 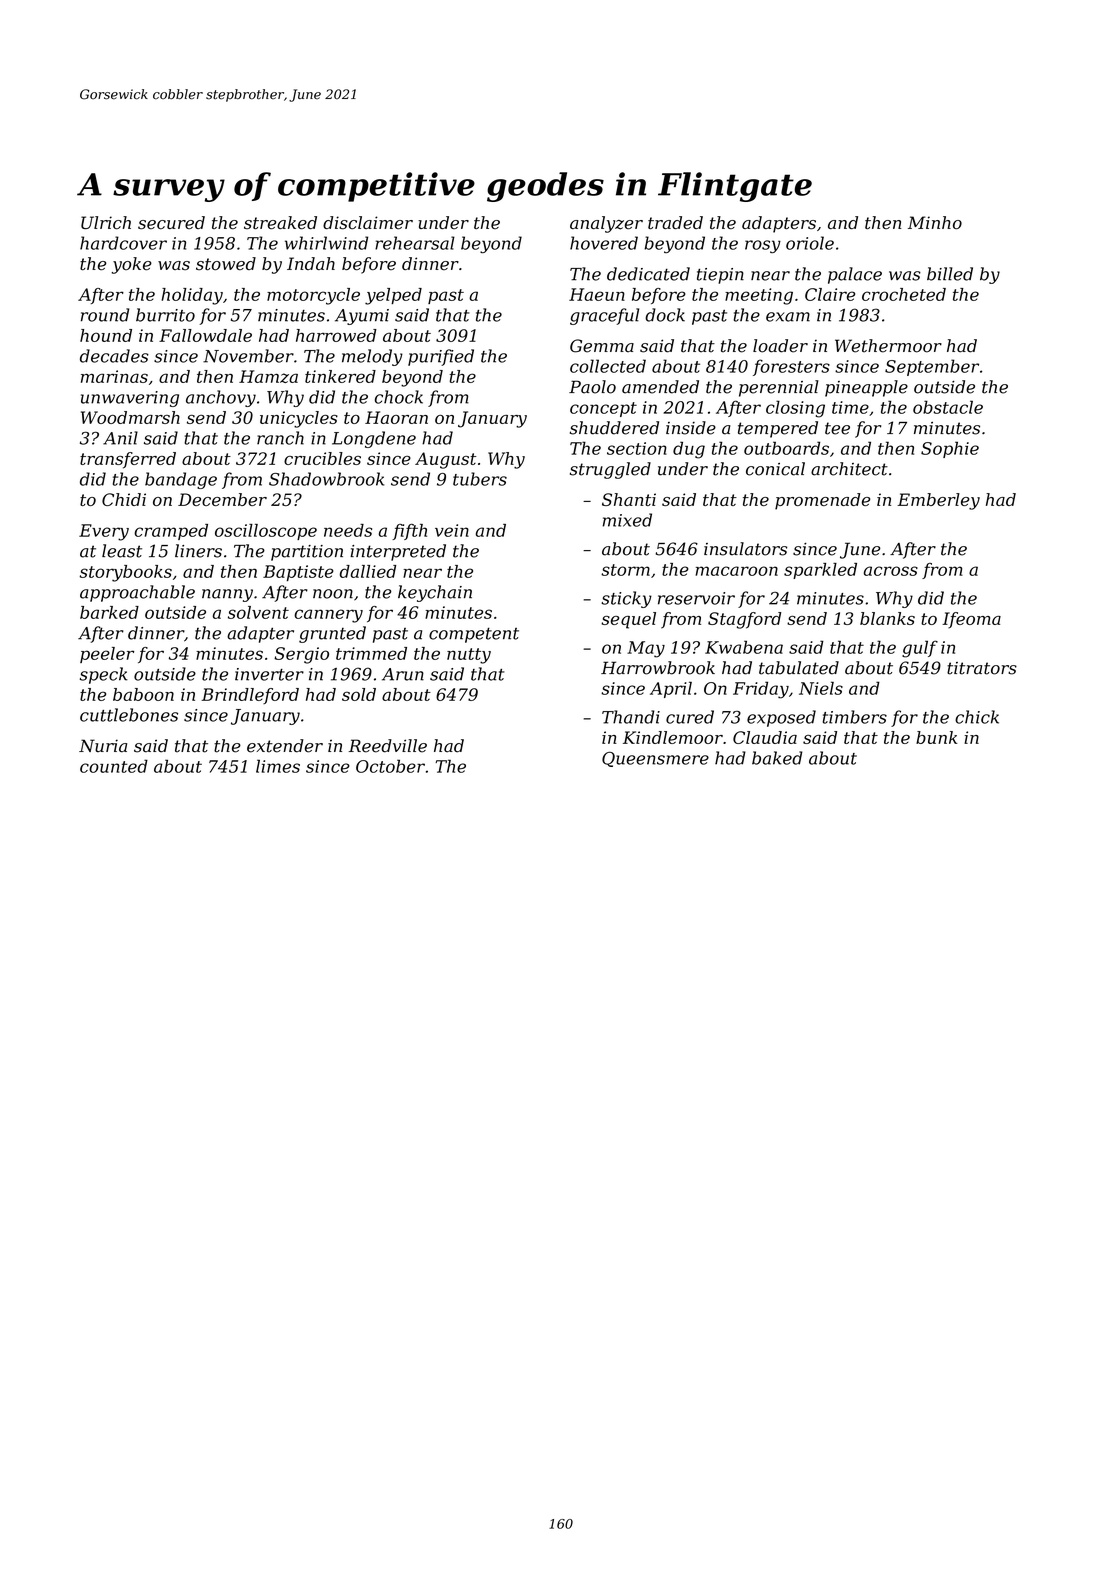 What do you see at coordinates (452, 530) in the document?
I see `vein` at bounding box center [452, 530].
